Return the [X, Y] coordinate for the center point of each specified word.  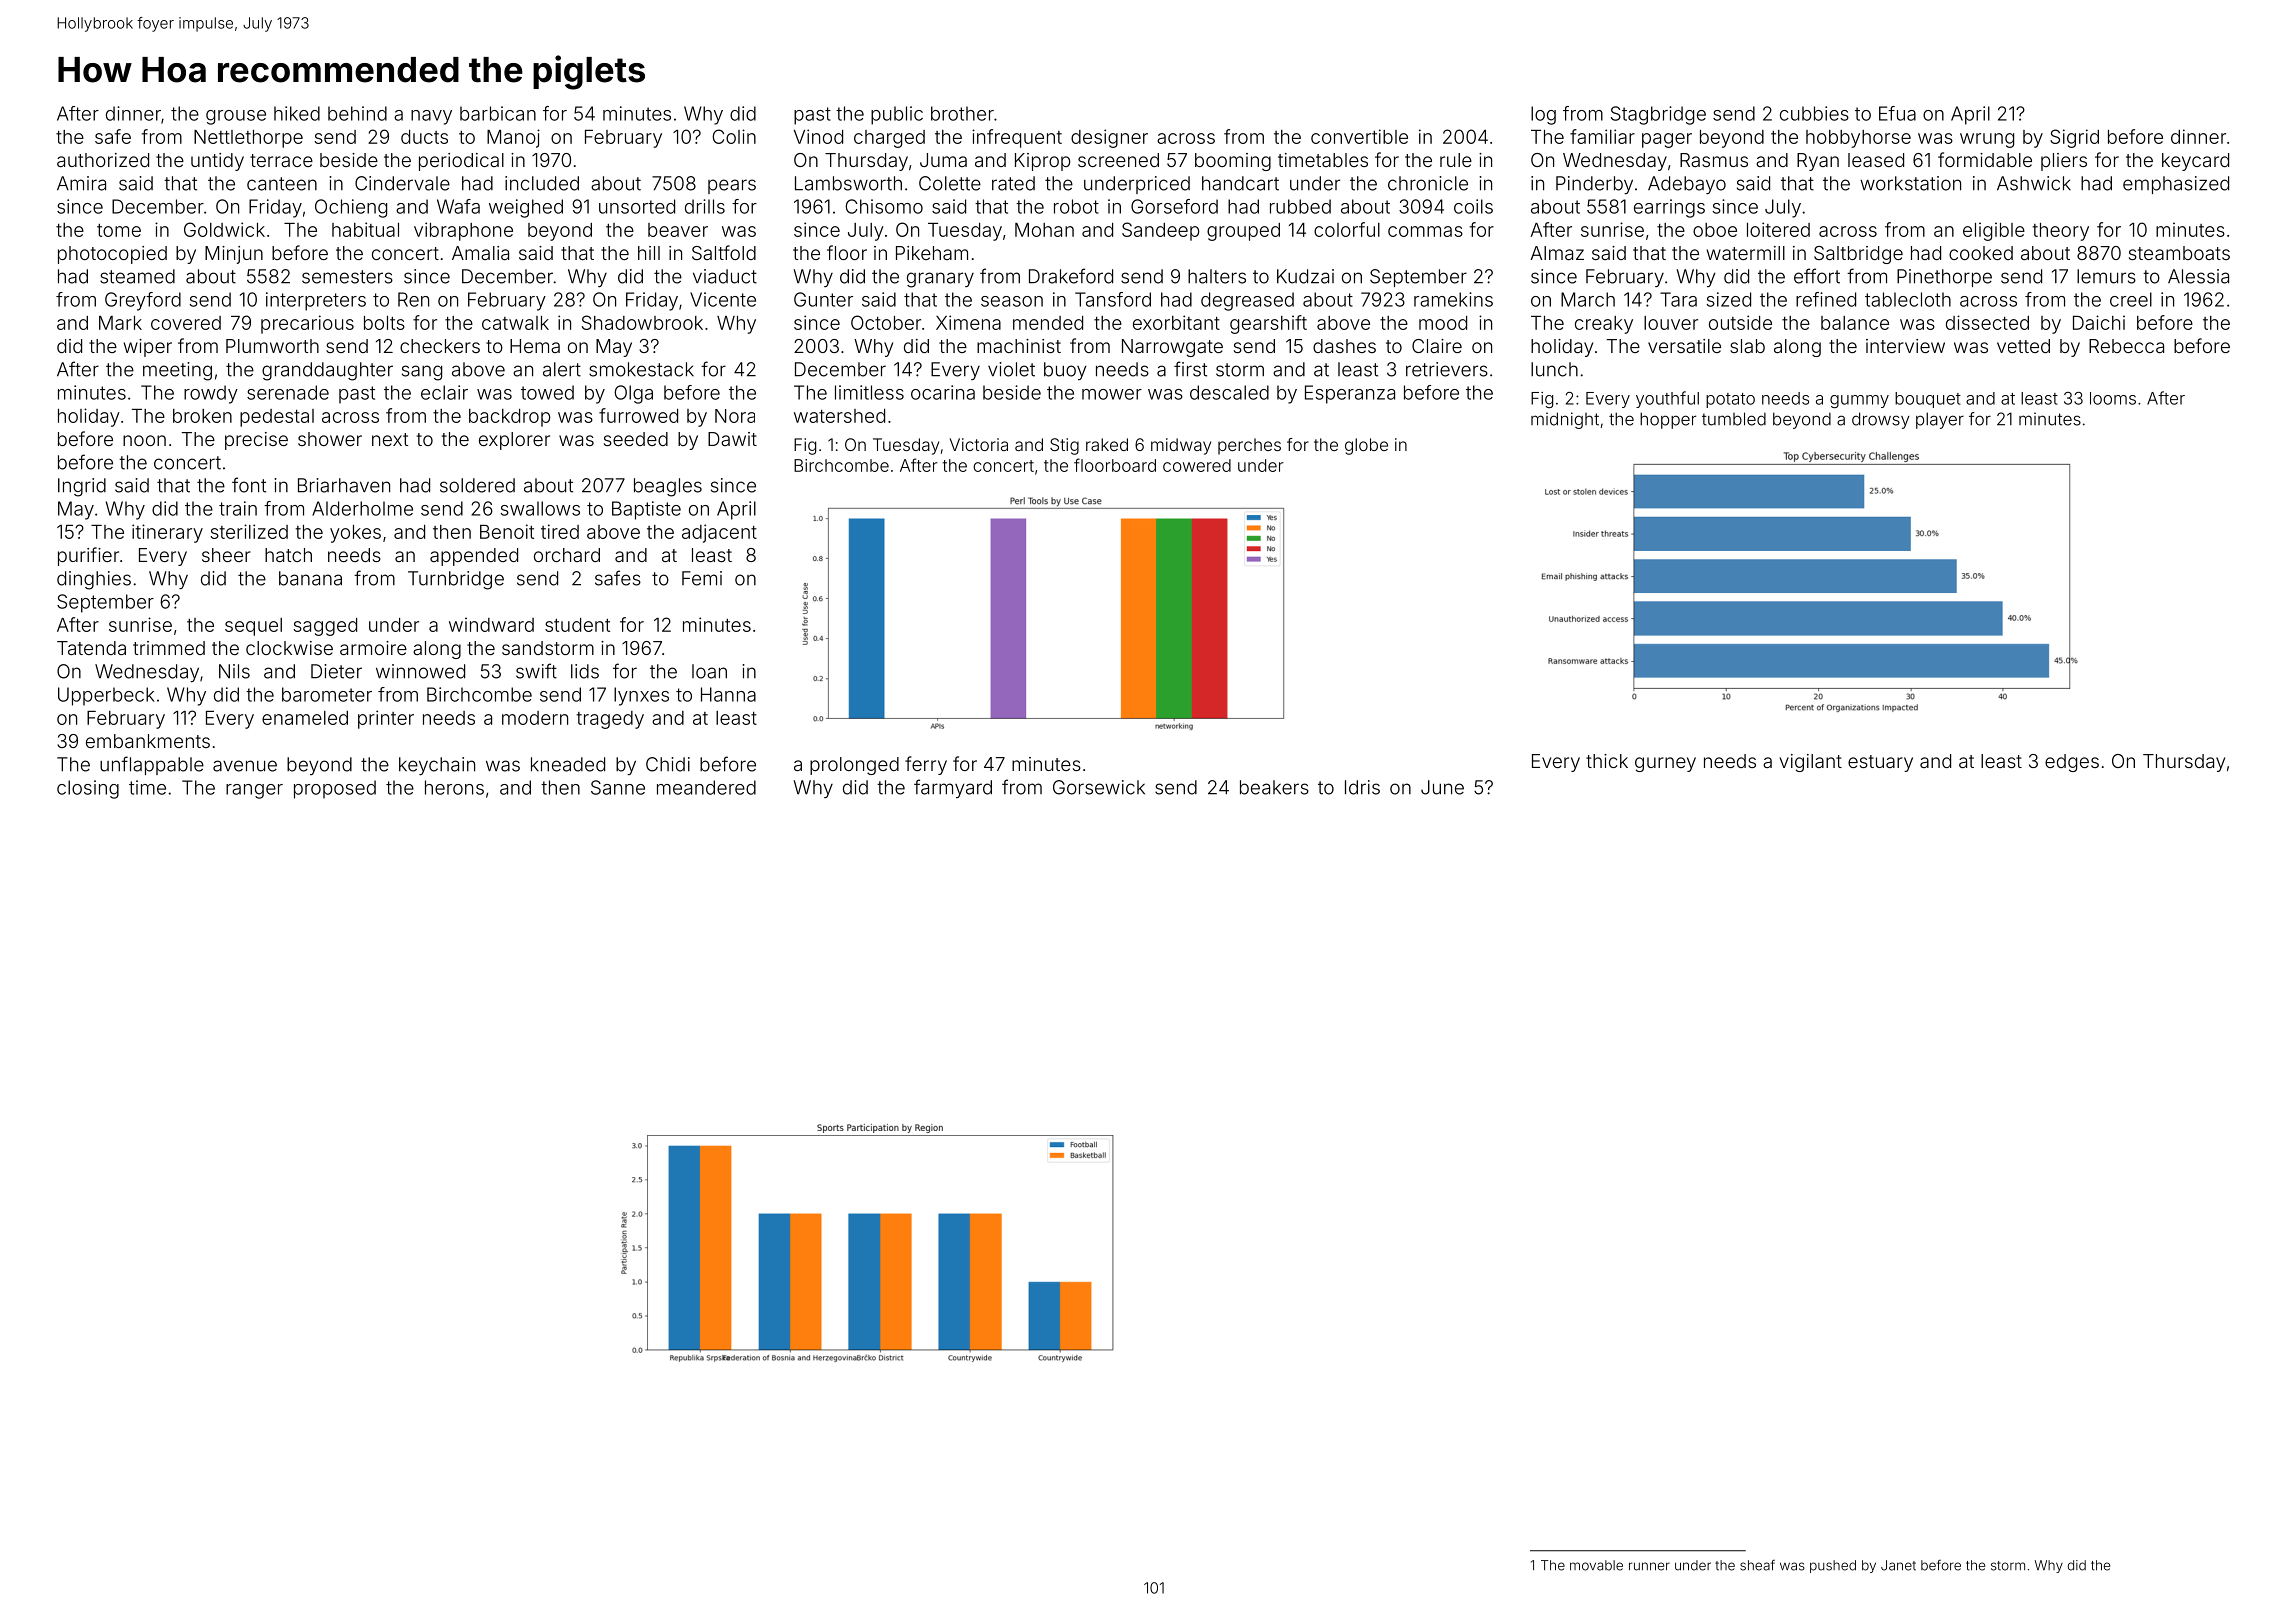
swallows [540, 508]
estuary [1880, 763]
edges [2072, 763]
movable [1596, 1565]
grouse [236, 117]
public [897, 115]
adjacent [719, 533]
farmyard [953, 788]
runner [1649, 1566]
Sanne [618, 787]
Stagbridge [1658, 115]
